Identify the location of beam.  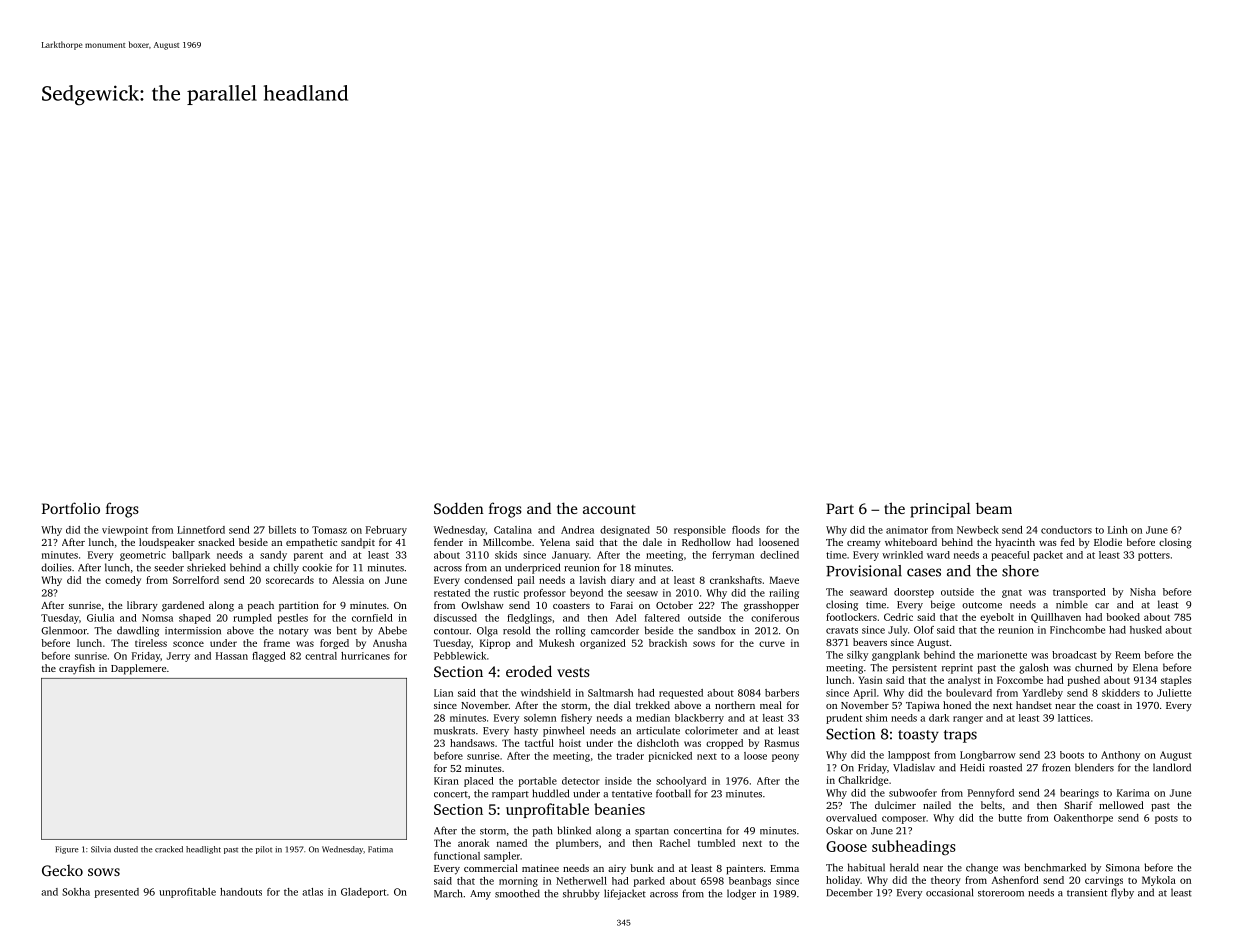
(994, 508).
